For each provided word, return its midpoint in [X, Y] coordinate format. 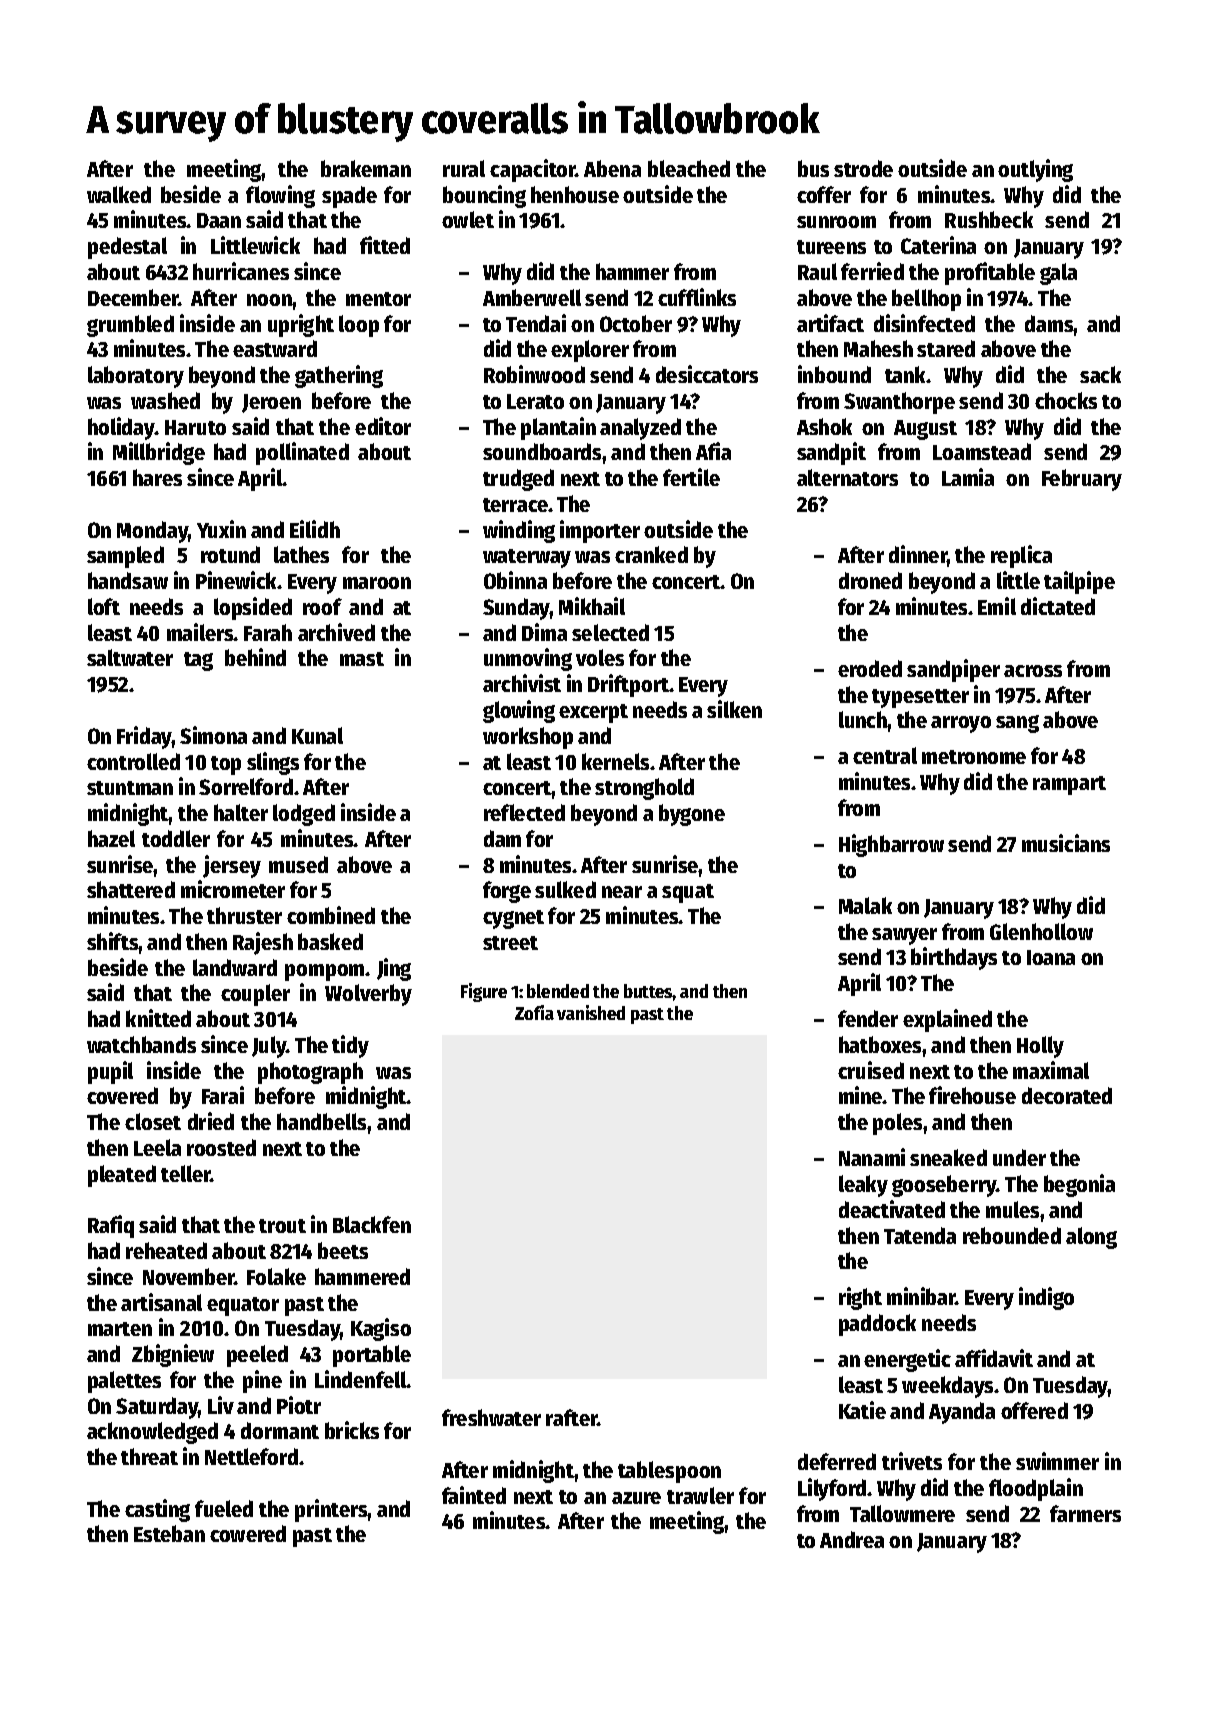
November [189, 1276]
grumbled [130, 326]
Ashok [824, 426]
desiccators [707, 374]
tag [198, 661]
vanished [591, 1012]
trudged [518, 480]
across [1033, 671]
